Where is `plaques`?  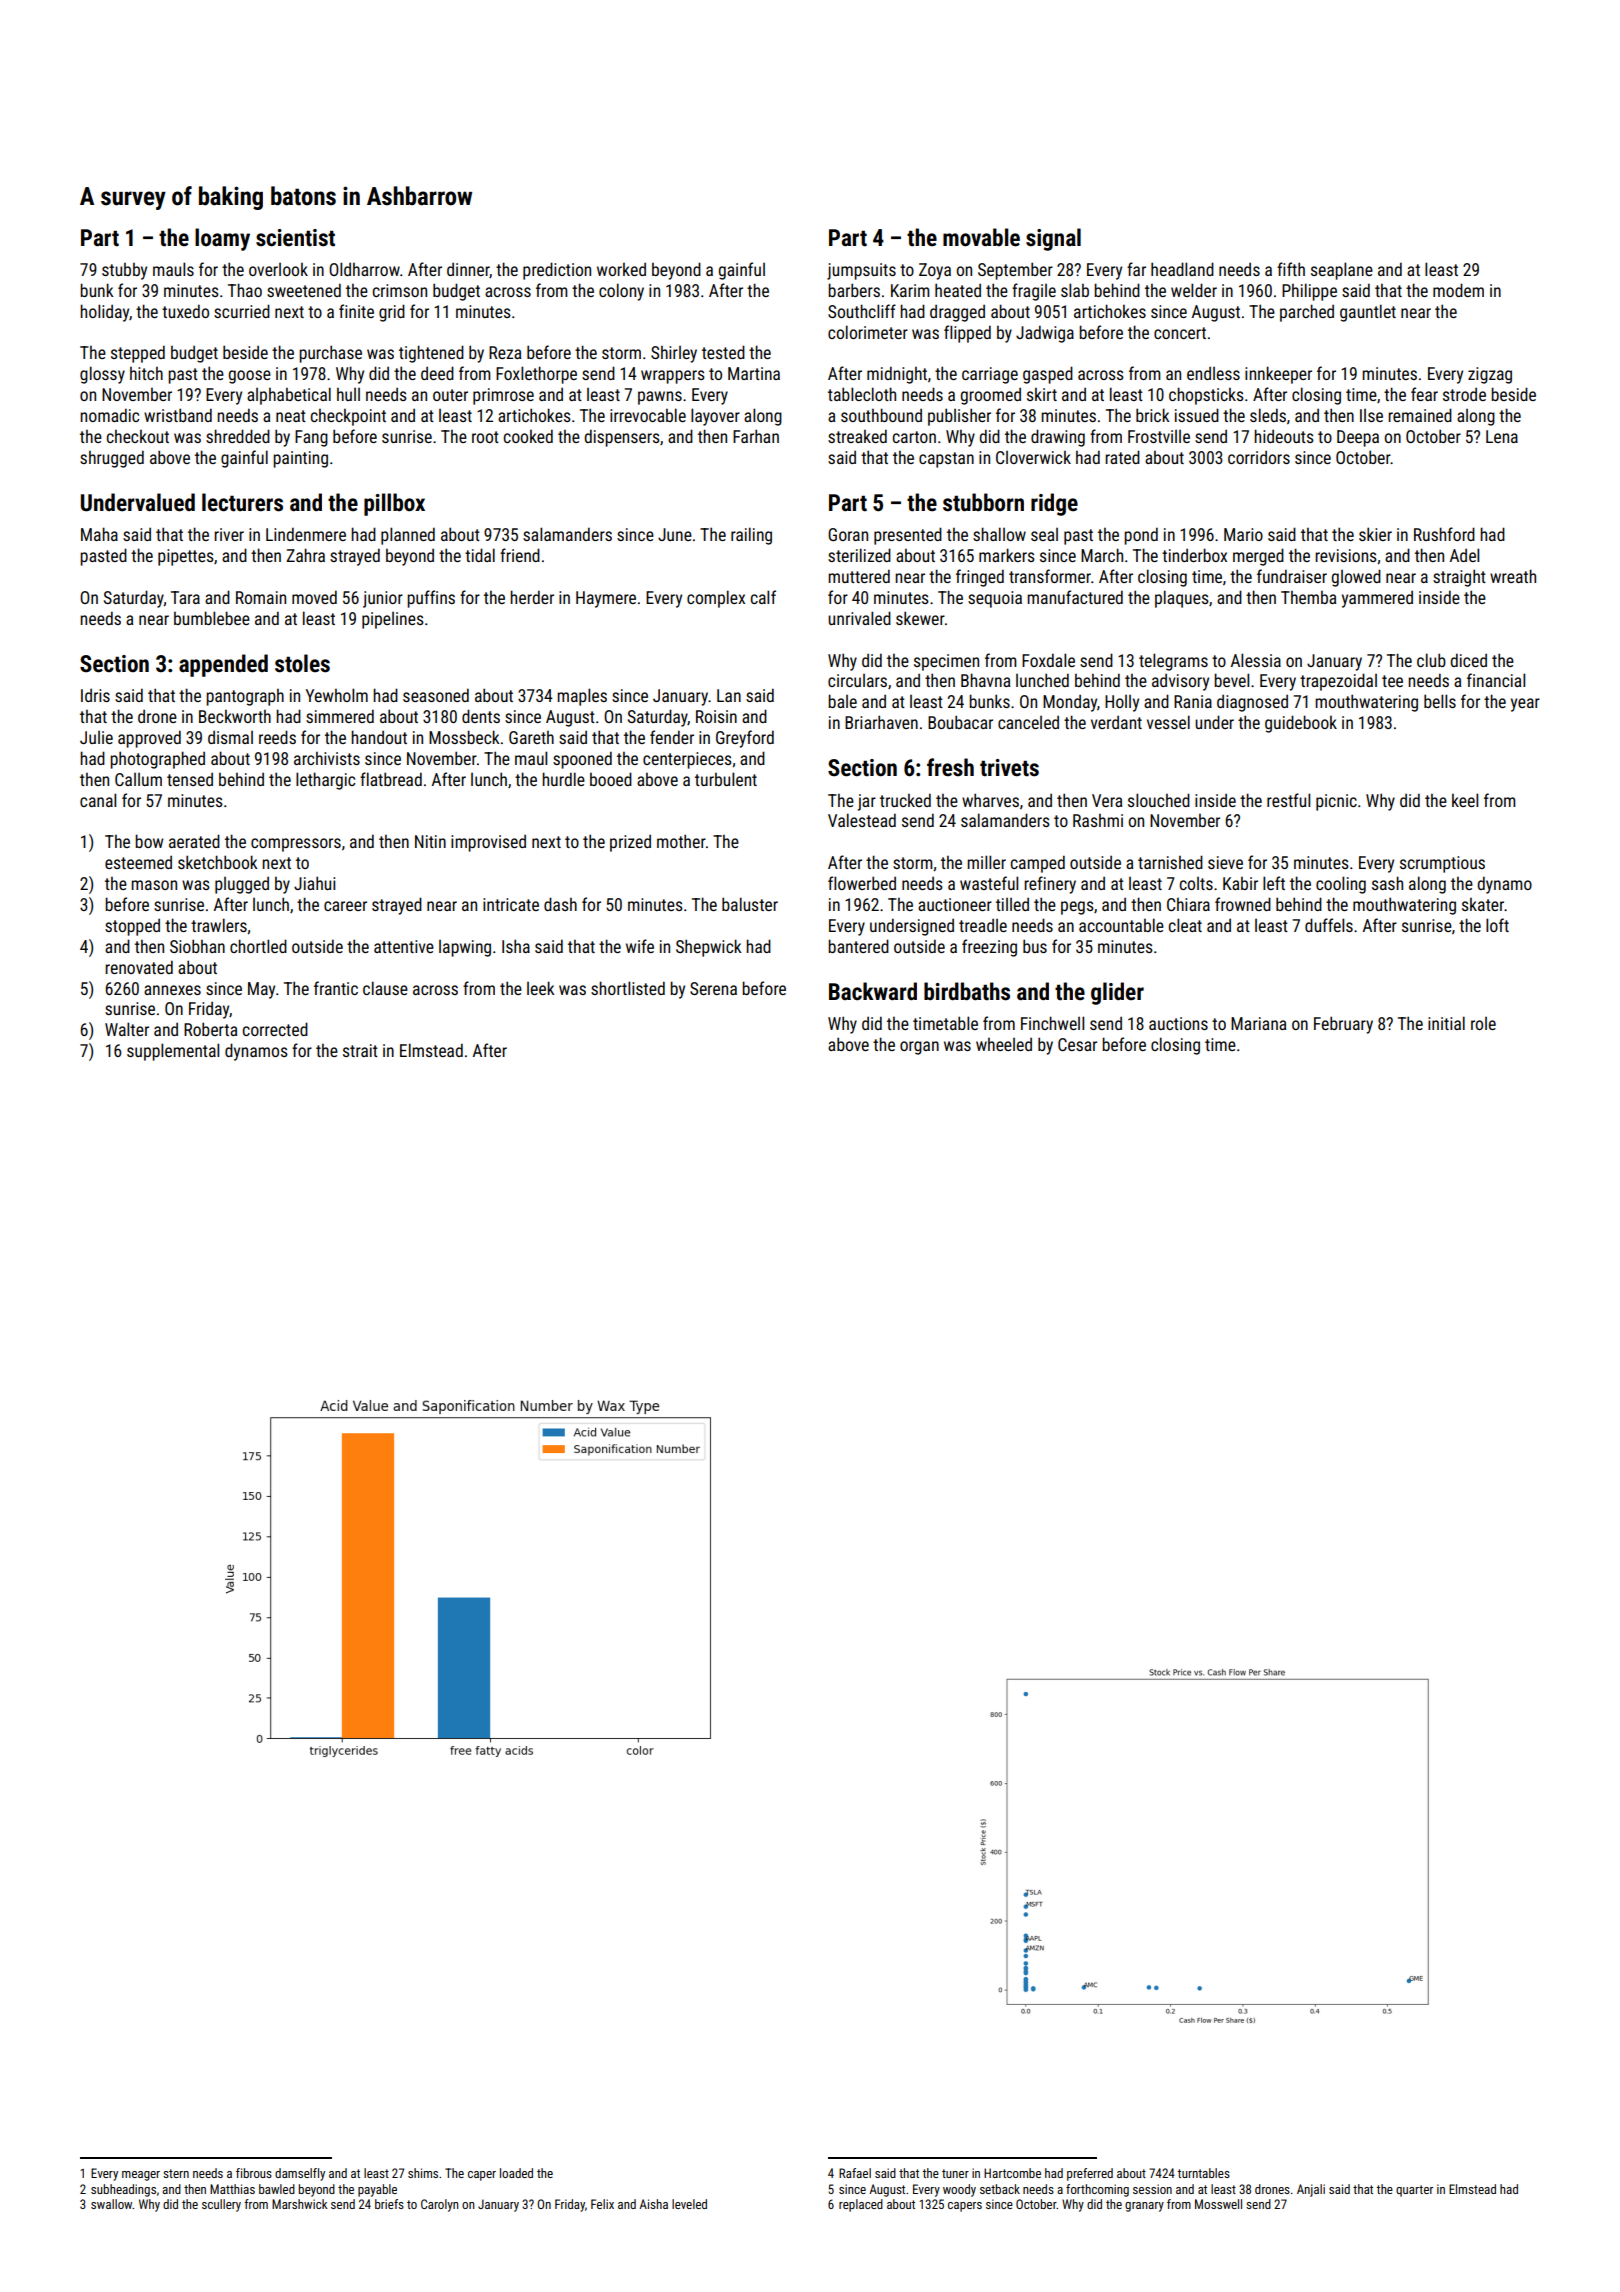
plaques is located at coordinates (1182, 599).
